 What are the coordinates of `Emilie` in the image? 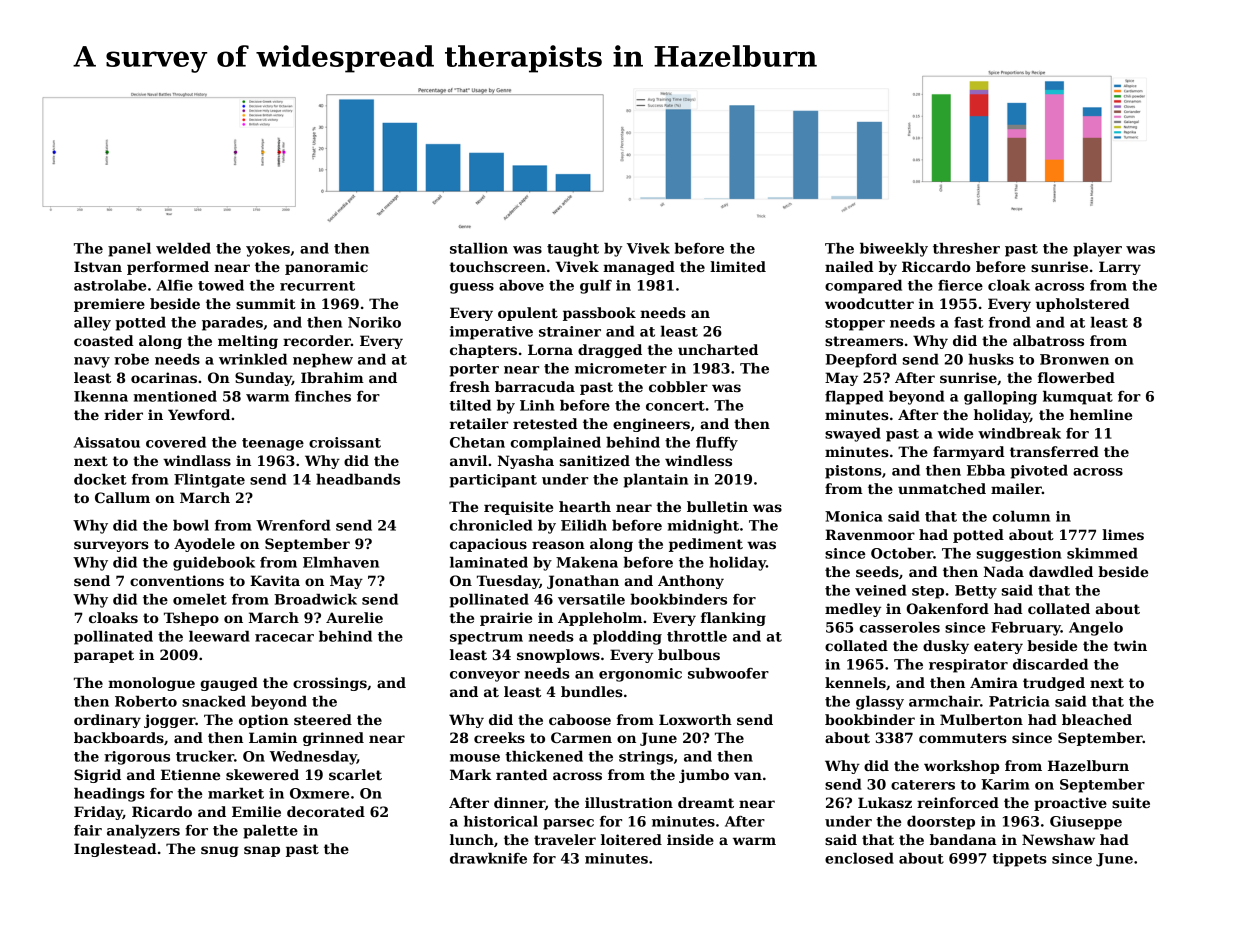 It's located at (256, 811).
